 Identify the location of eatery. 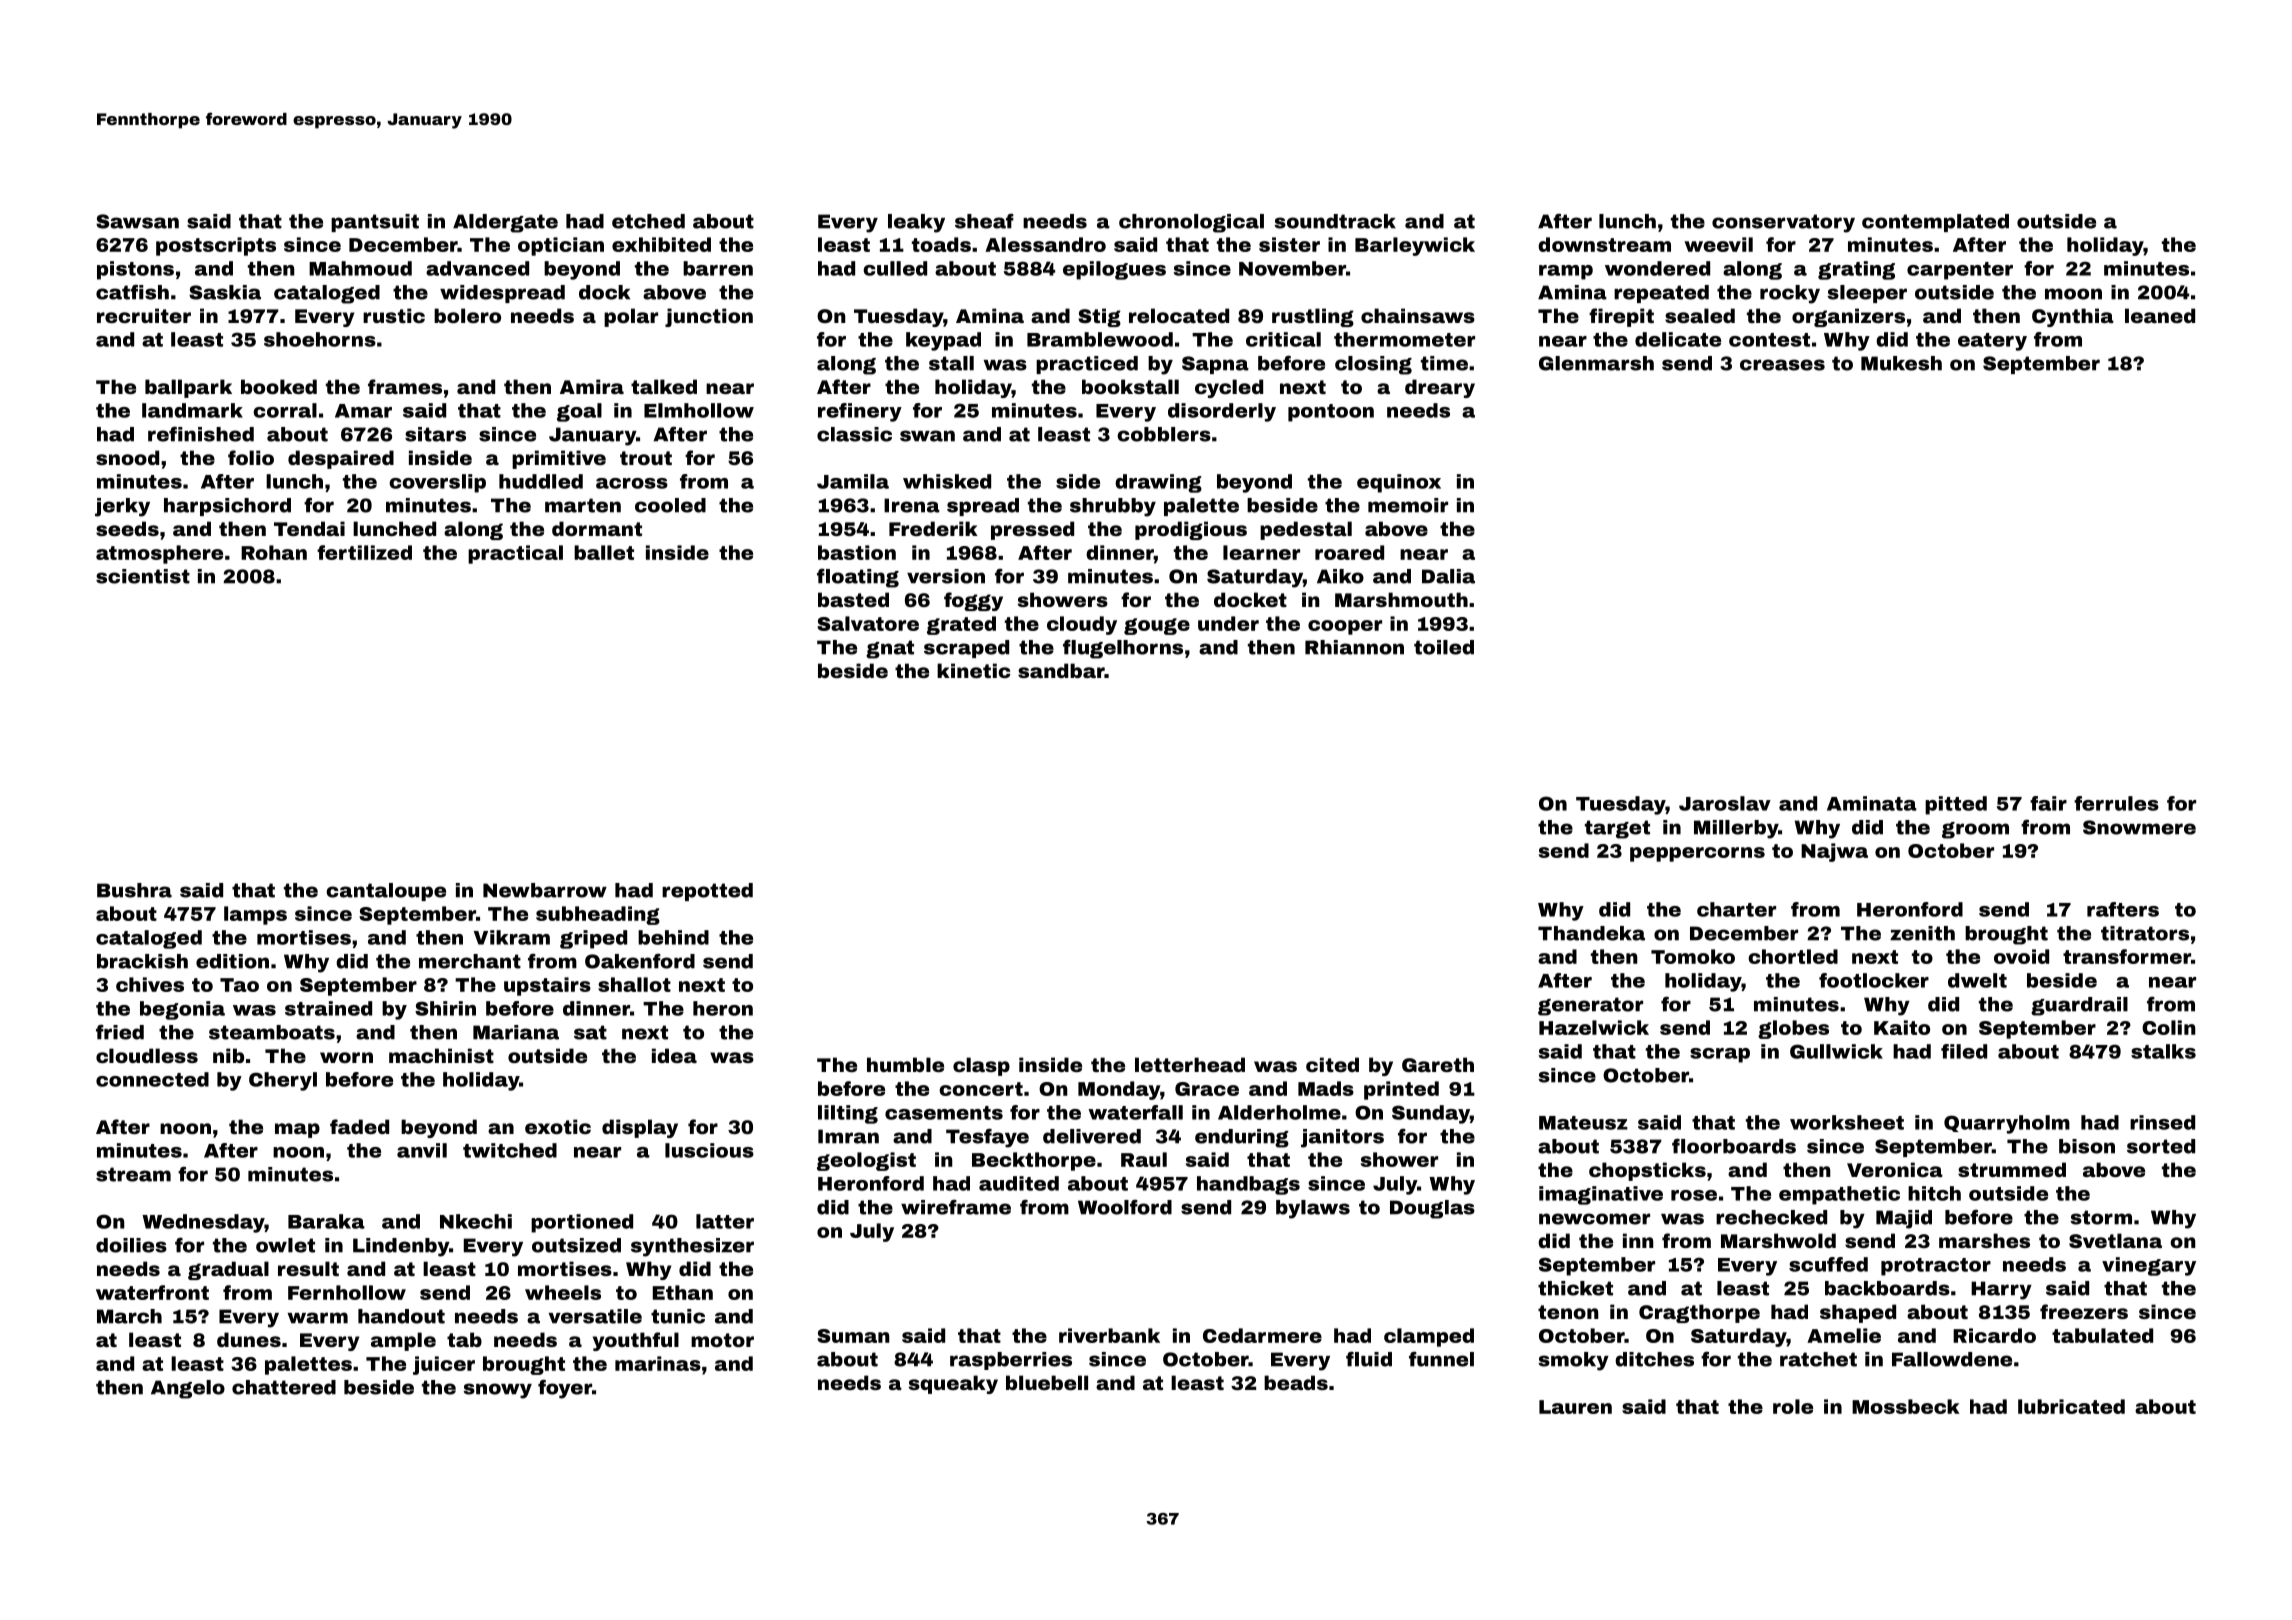
(1992, 342).
